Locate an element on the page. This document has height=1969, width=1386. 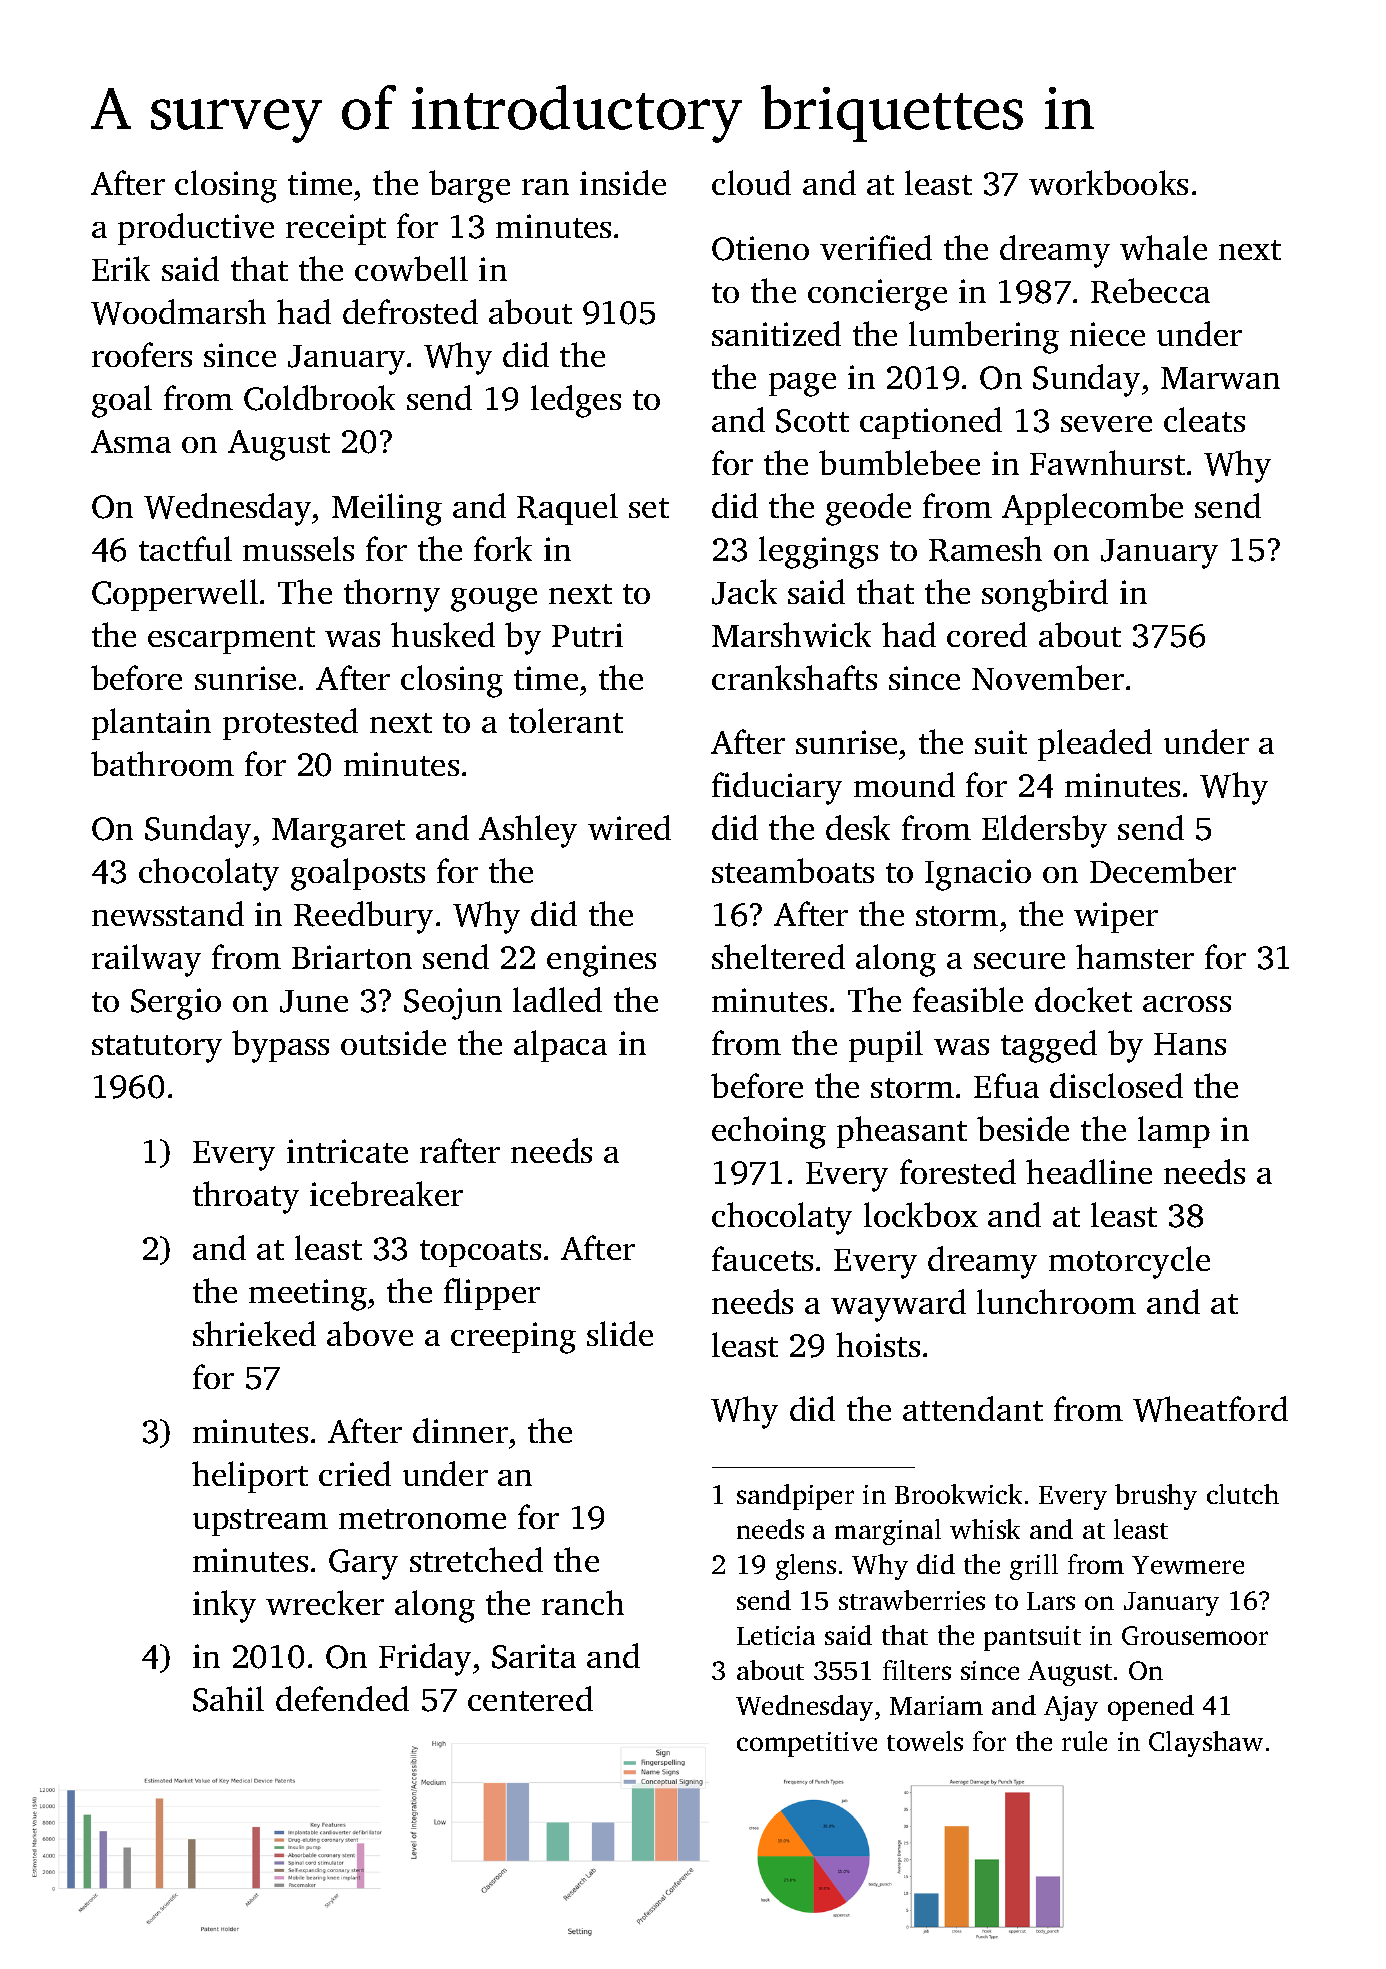
Copperwell is located at coordinates (175, 595).
